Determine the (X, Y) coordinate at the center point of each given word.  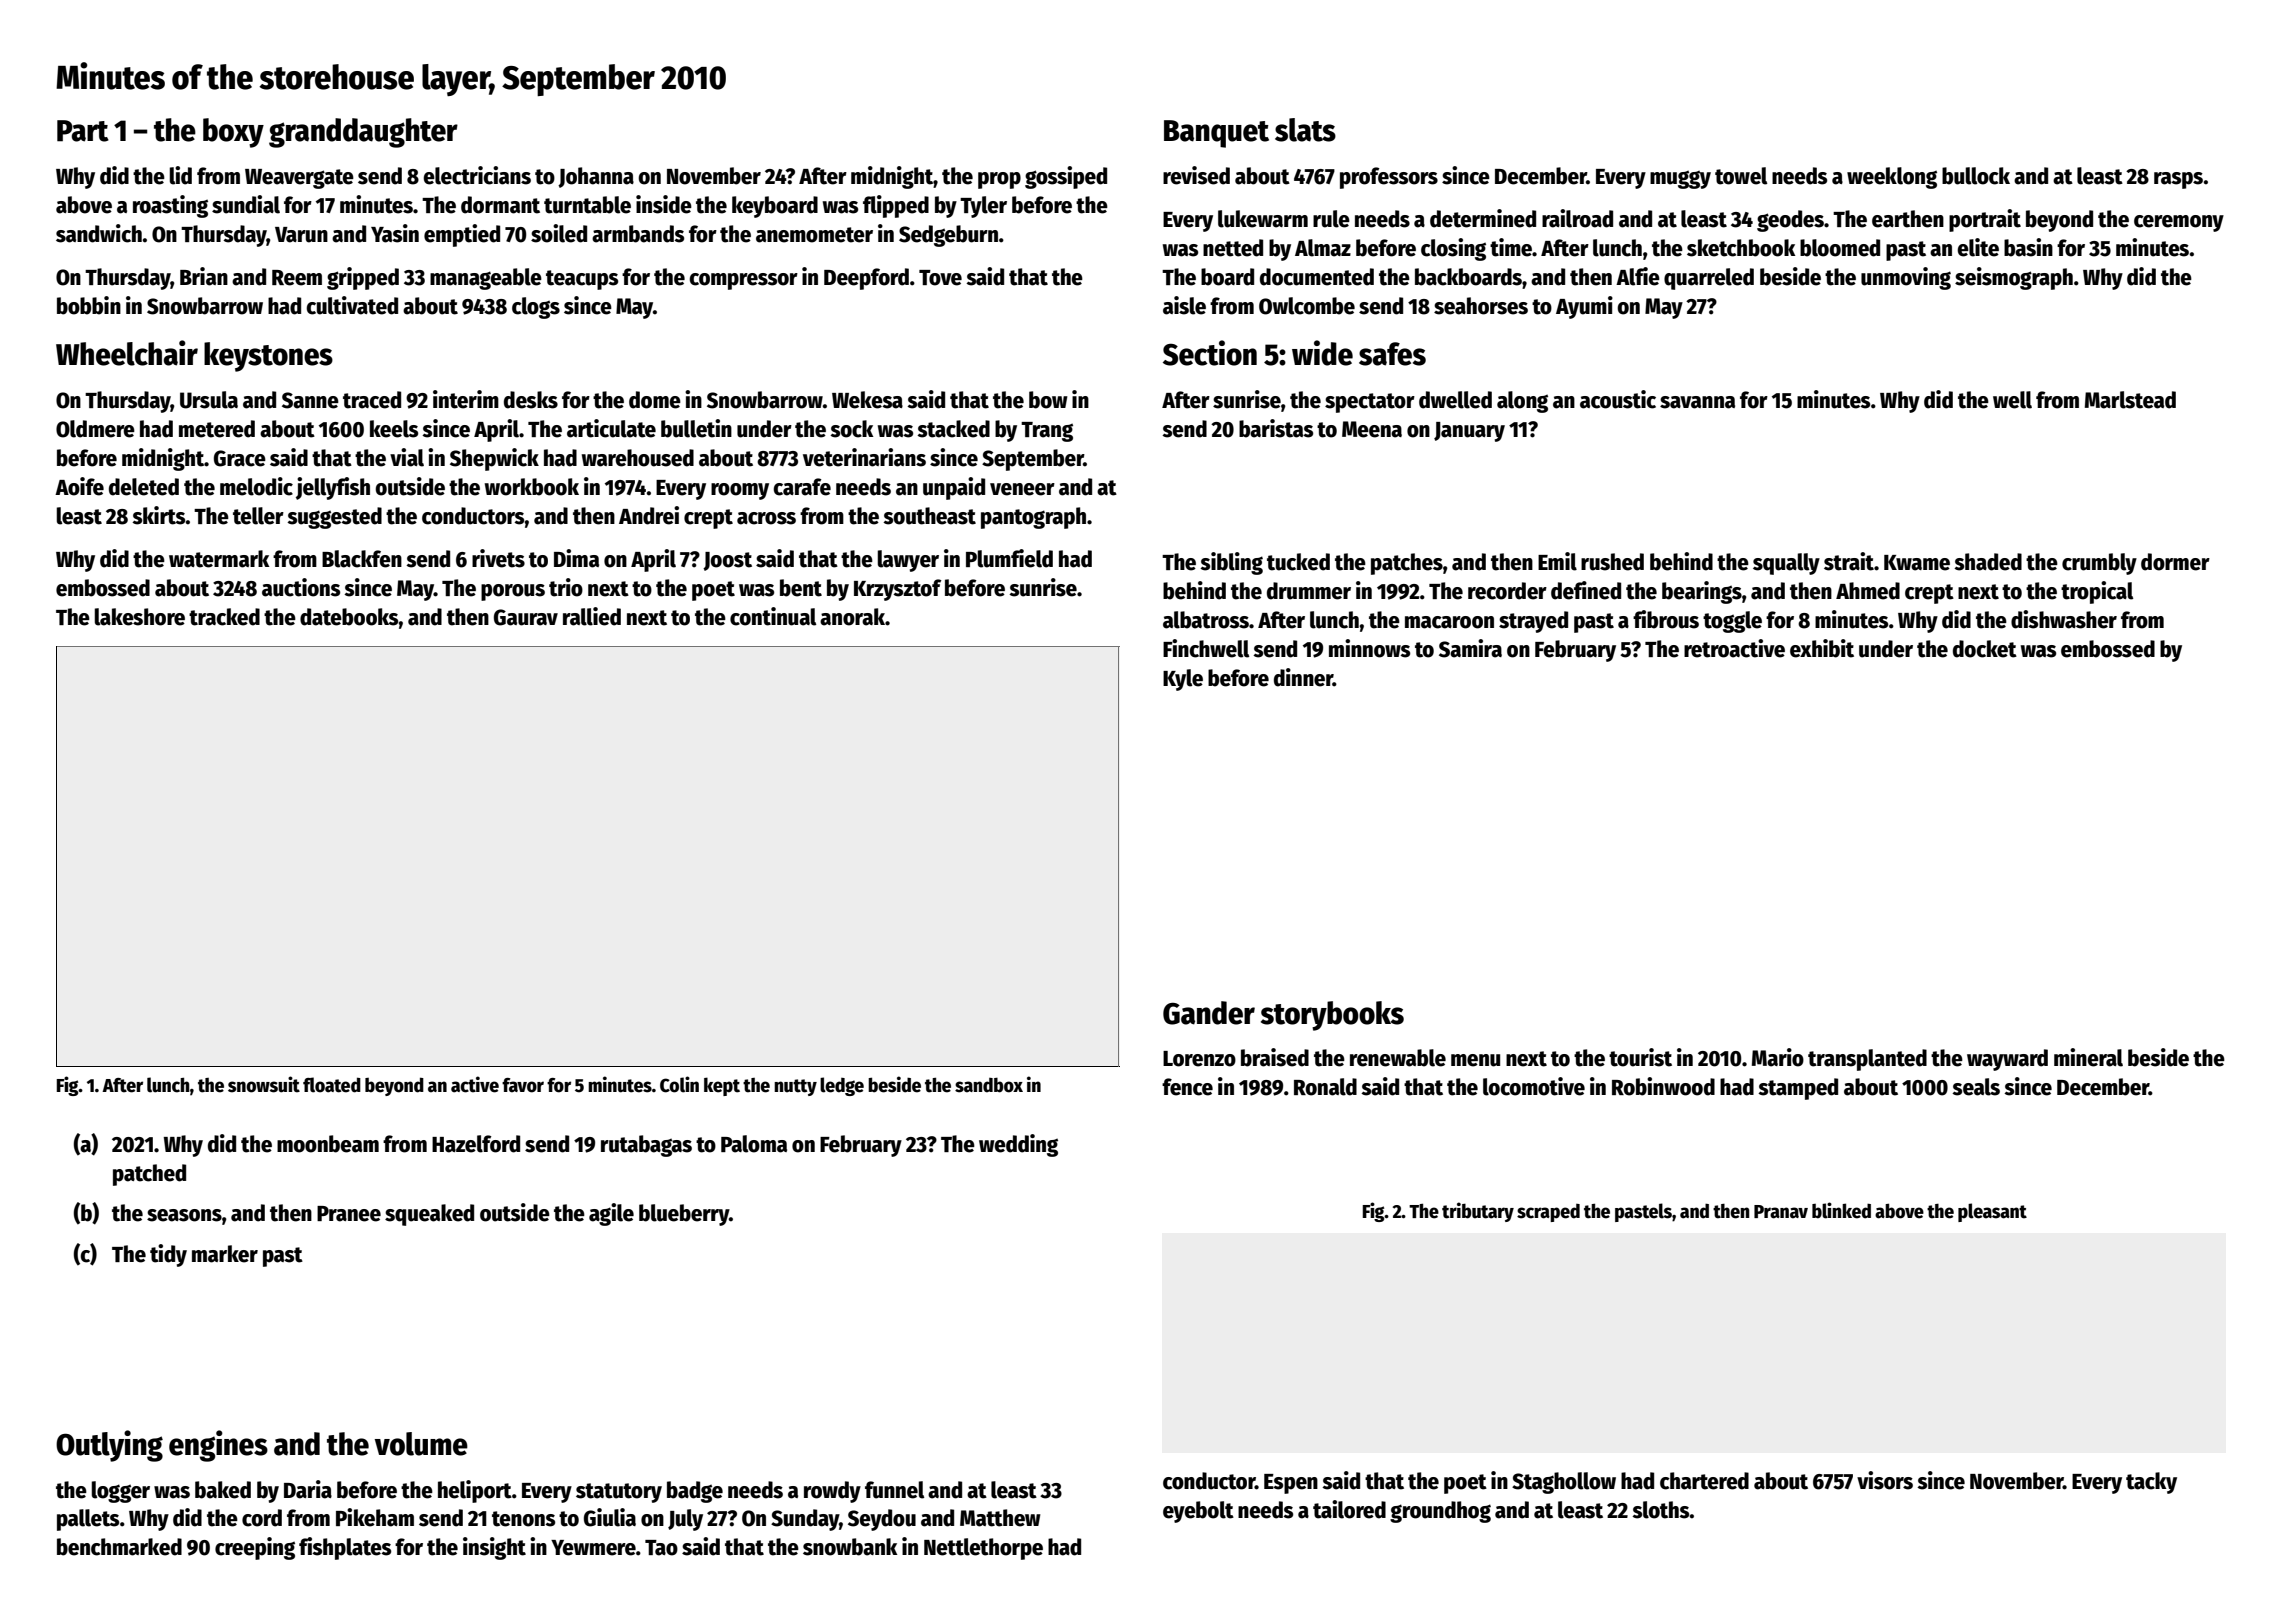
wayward (2007, 1060)
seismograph (2014, 278)
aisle (1184, 305)
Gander (1209, 1013)
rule (1331, 219)
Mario (1778, 1057)
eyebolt (1198, 1512)
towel (1741, 176)
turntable (587, 205)
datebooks (349, 617)
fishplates (345, 1548)
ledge (842, 1086)
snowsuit (264, 1084)
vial (407, 457)
